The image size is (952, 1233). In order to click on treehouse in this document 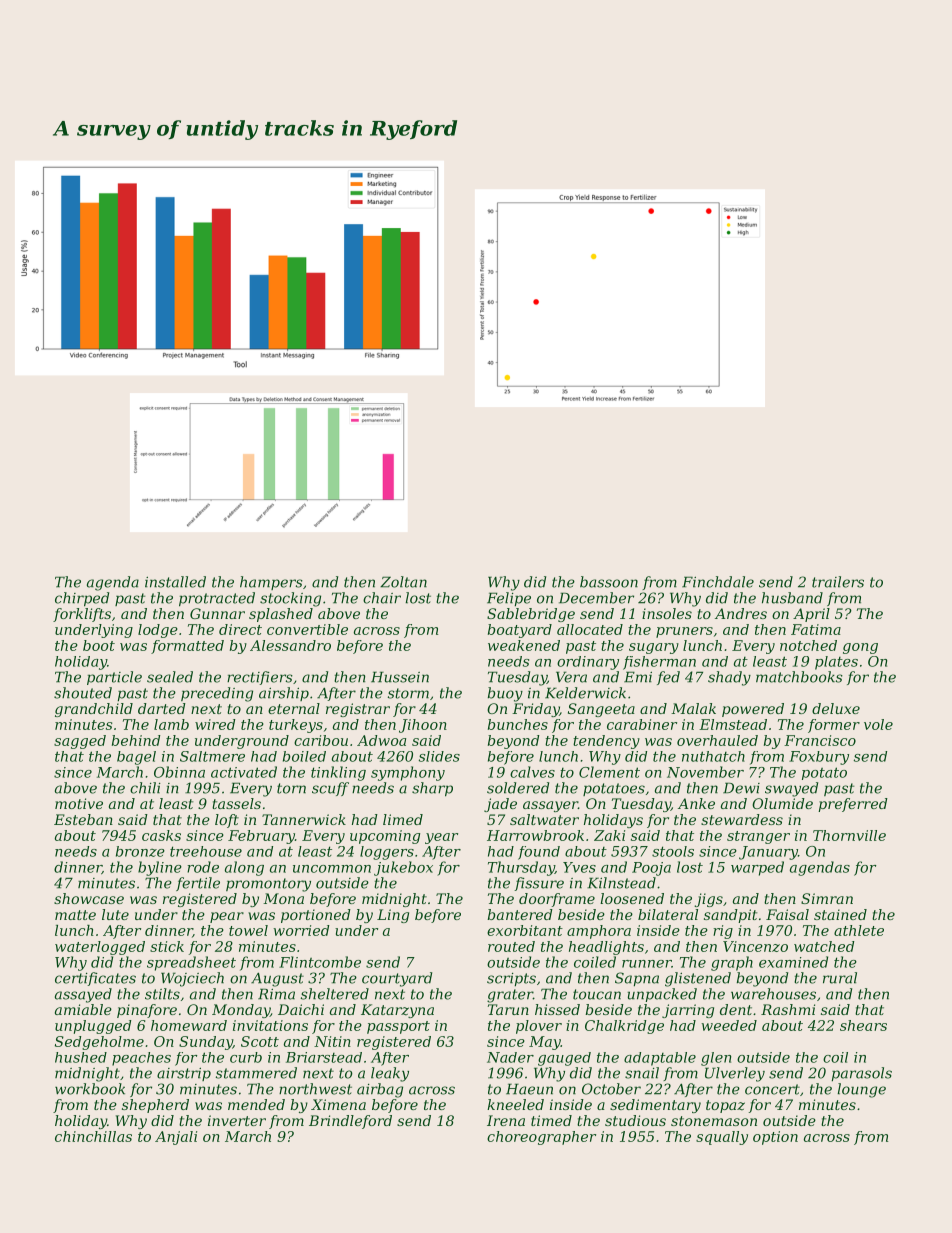, I will do `click(206, 851)`.
